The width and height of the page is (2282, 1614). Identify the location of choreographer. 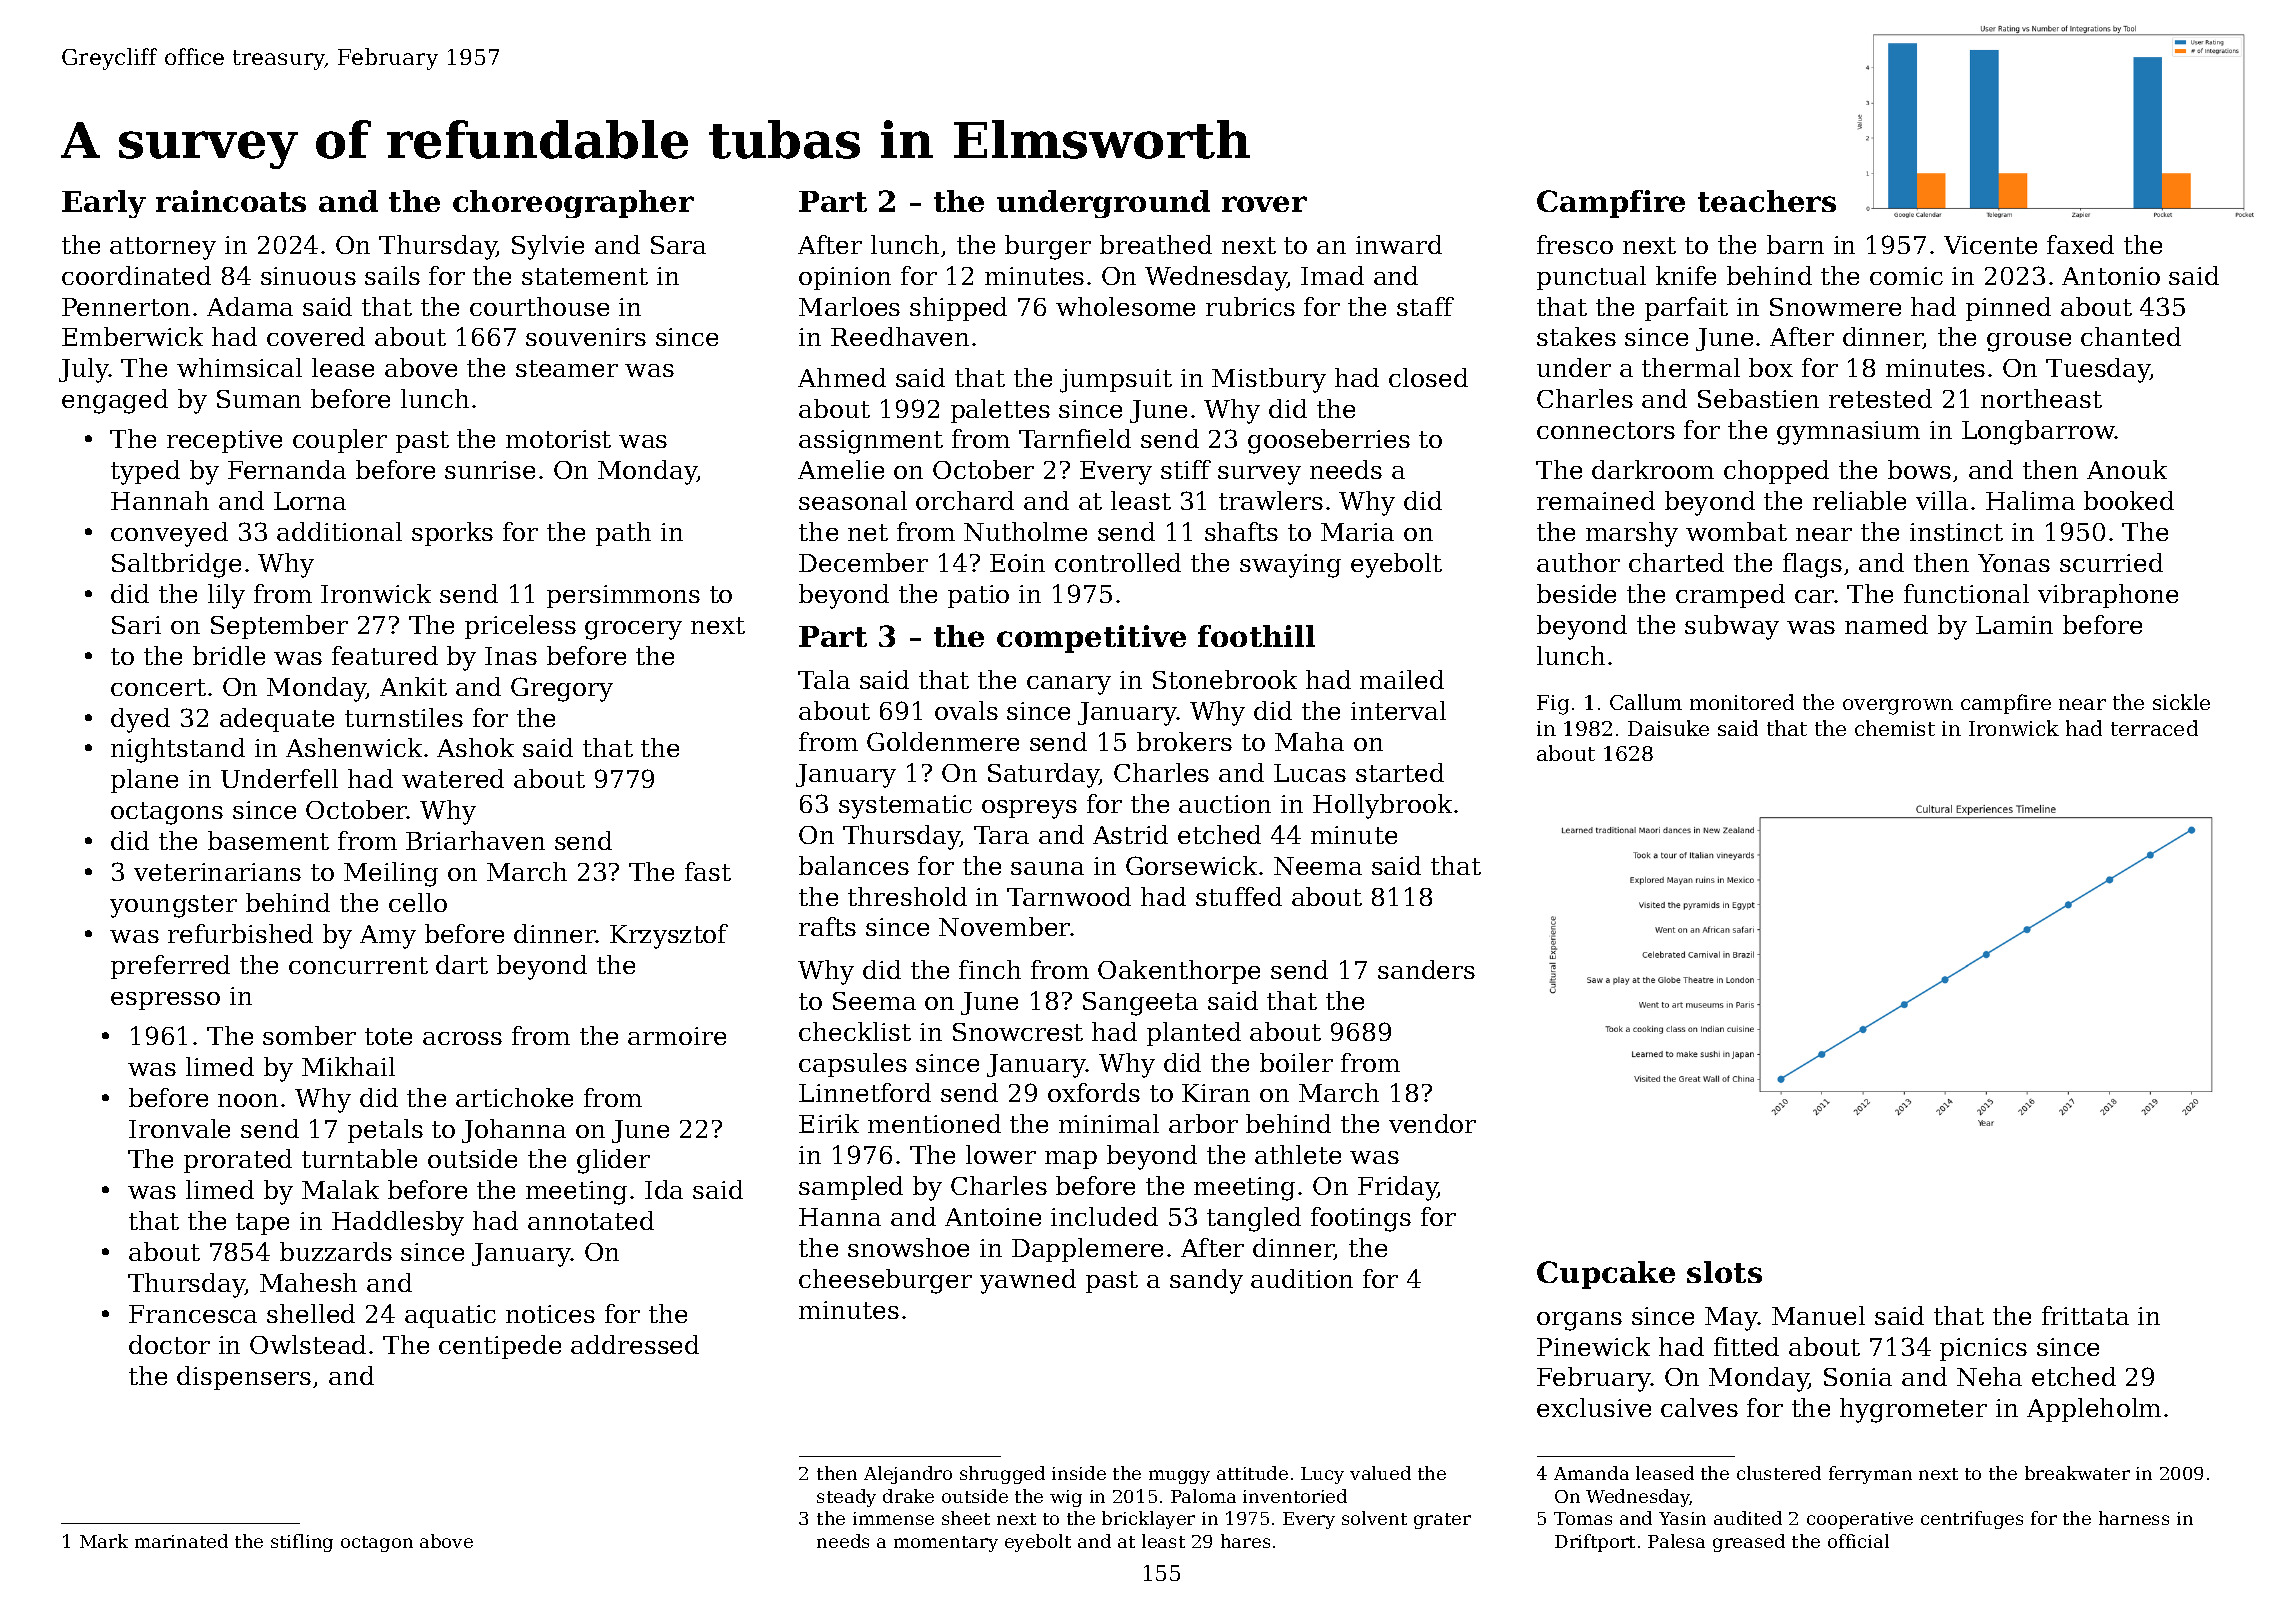
(573, 204).
